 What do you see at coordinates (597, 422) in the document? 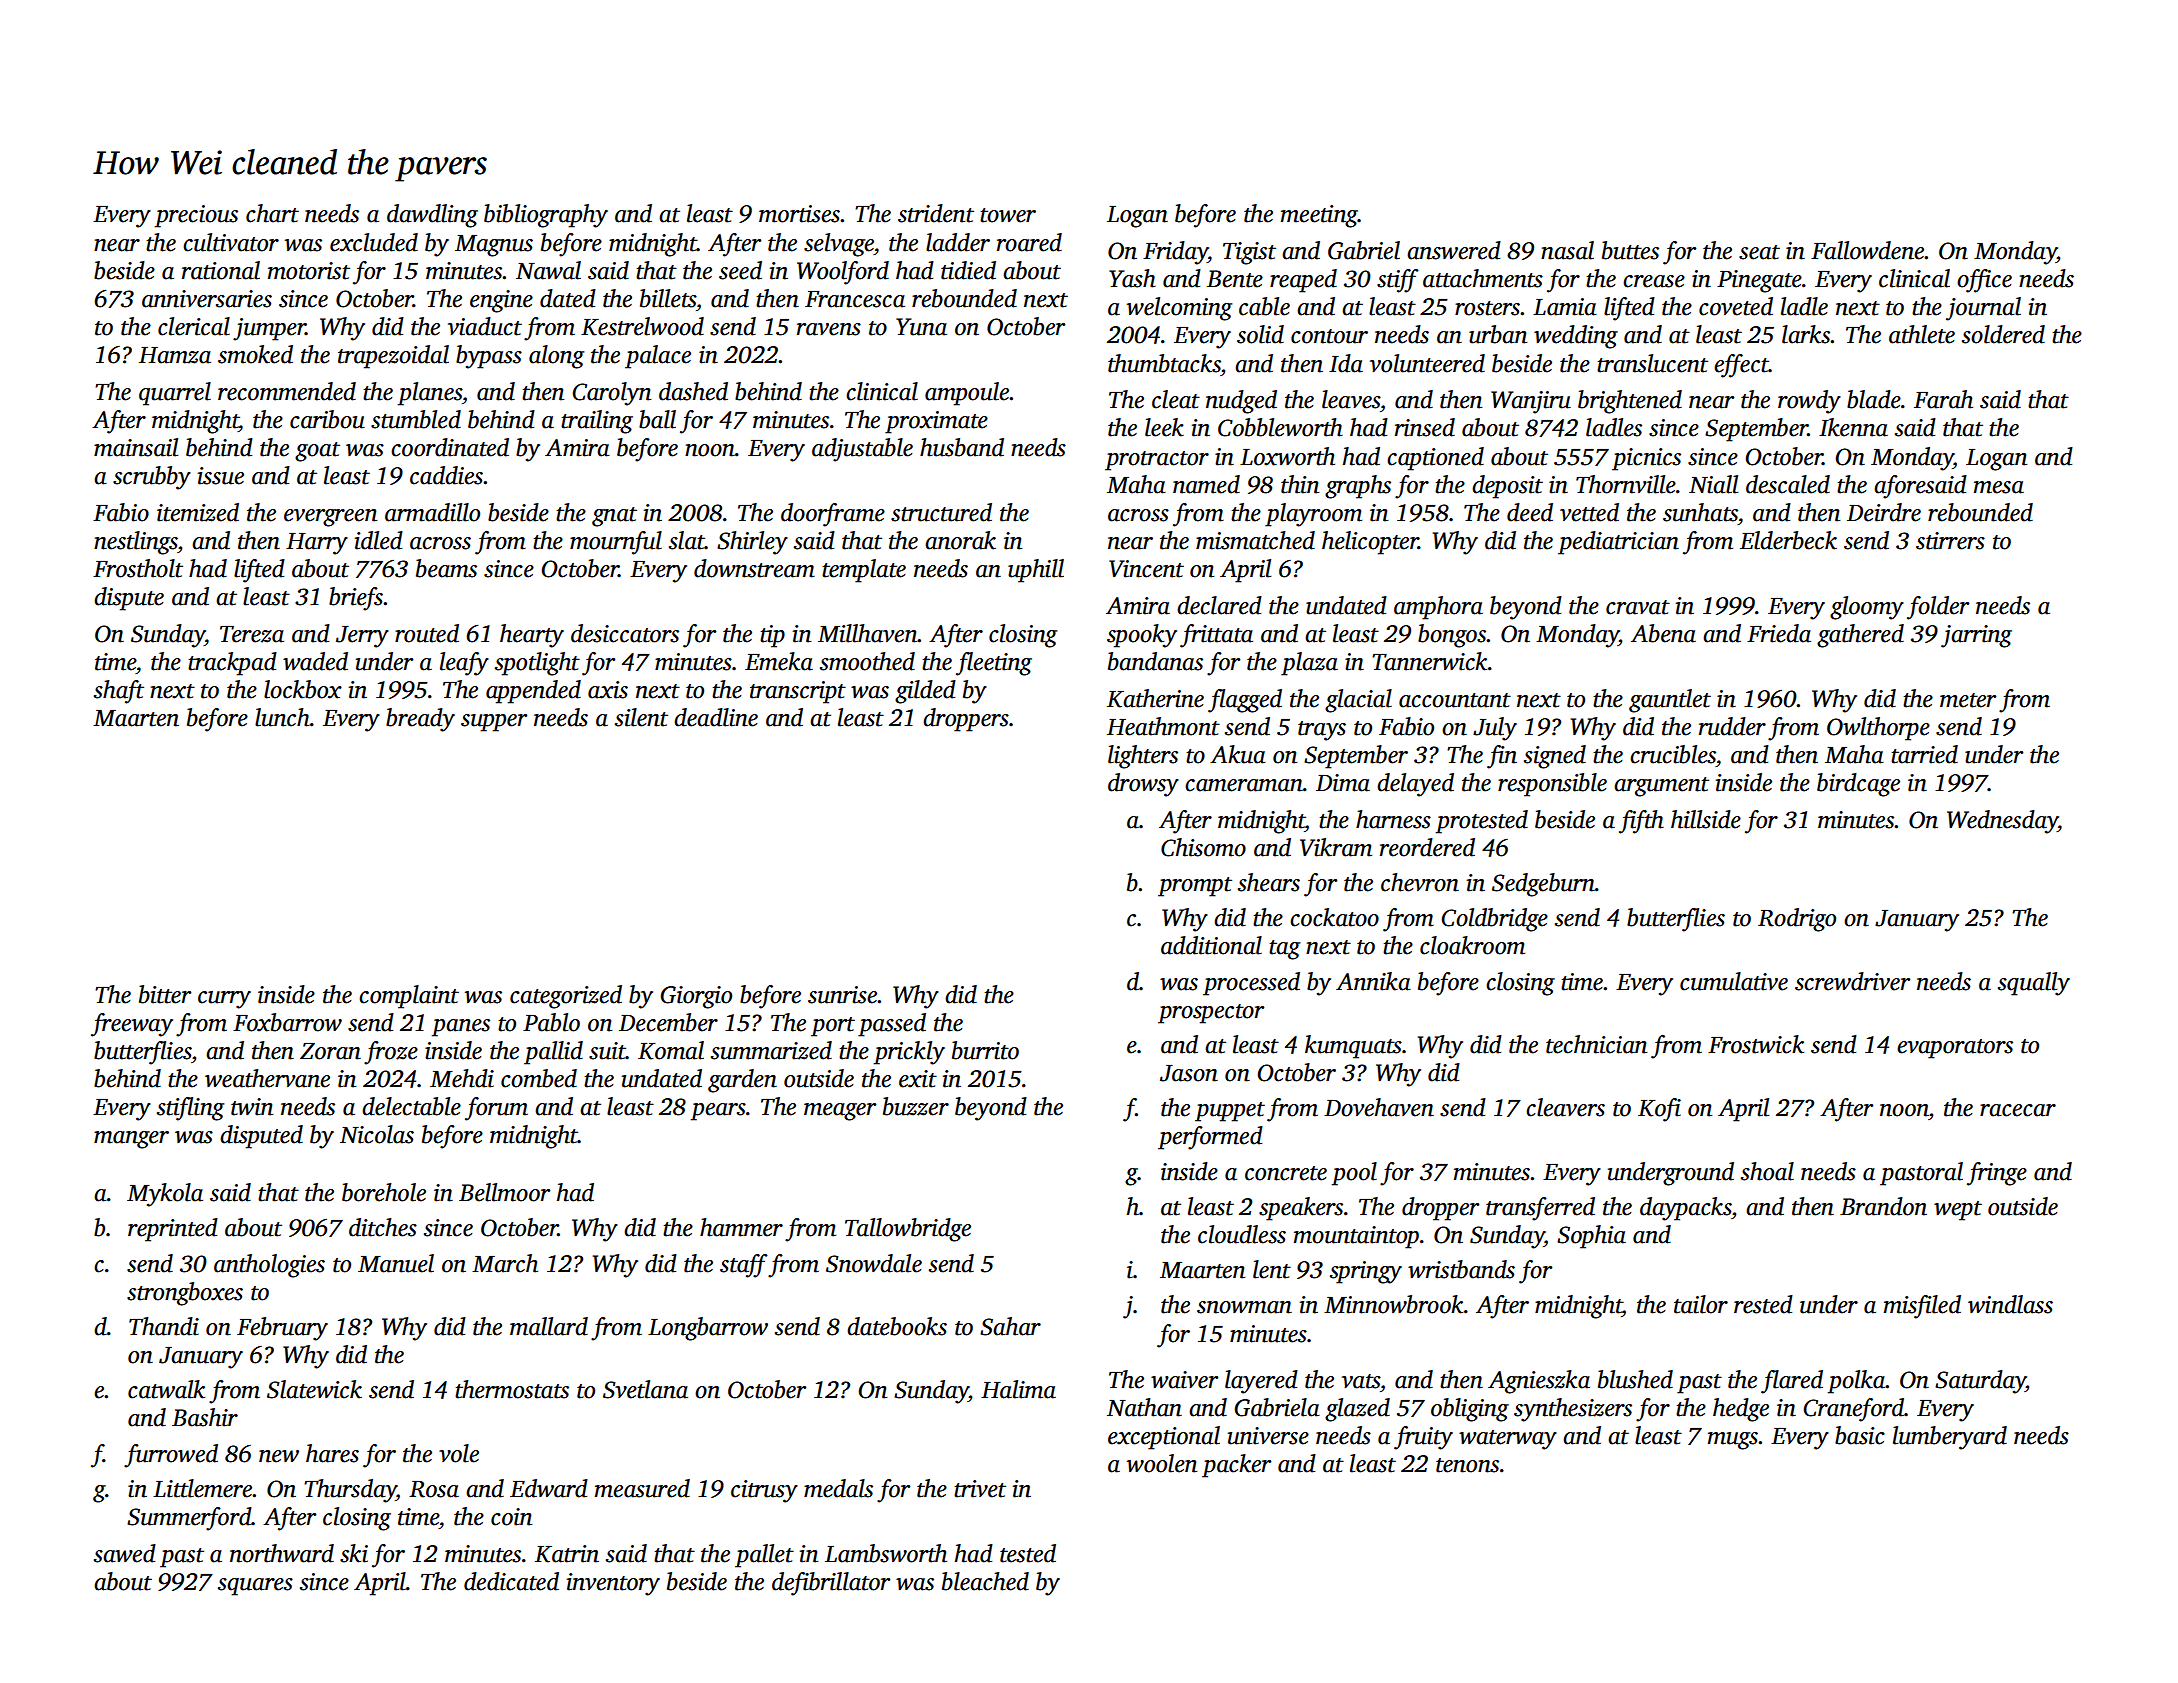
I see `trailing` at bounding box center [597, 422].
